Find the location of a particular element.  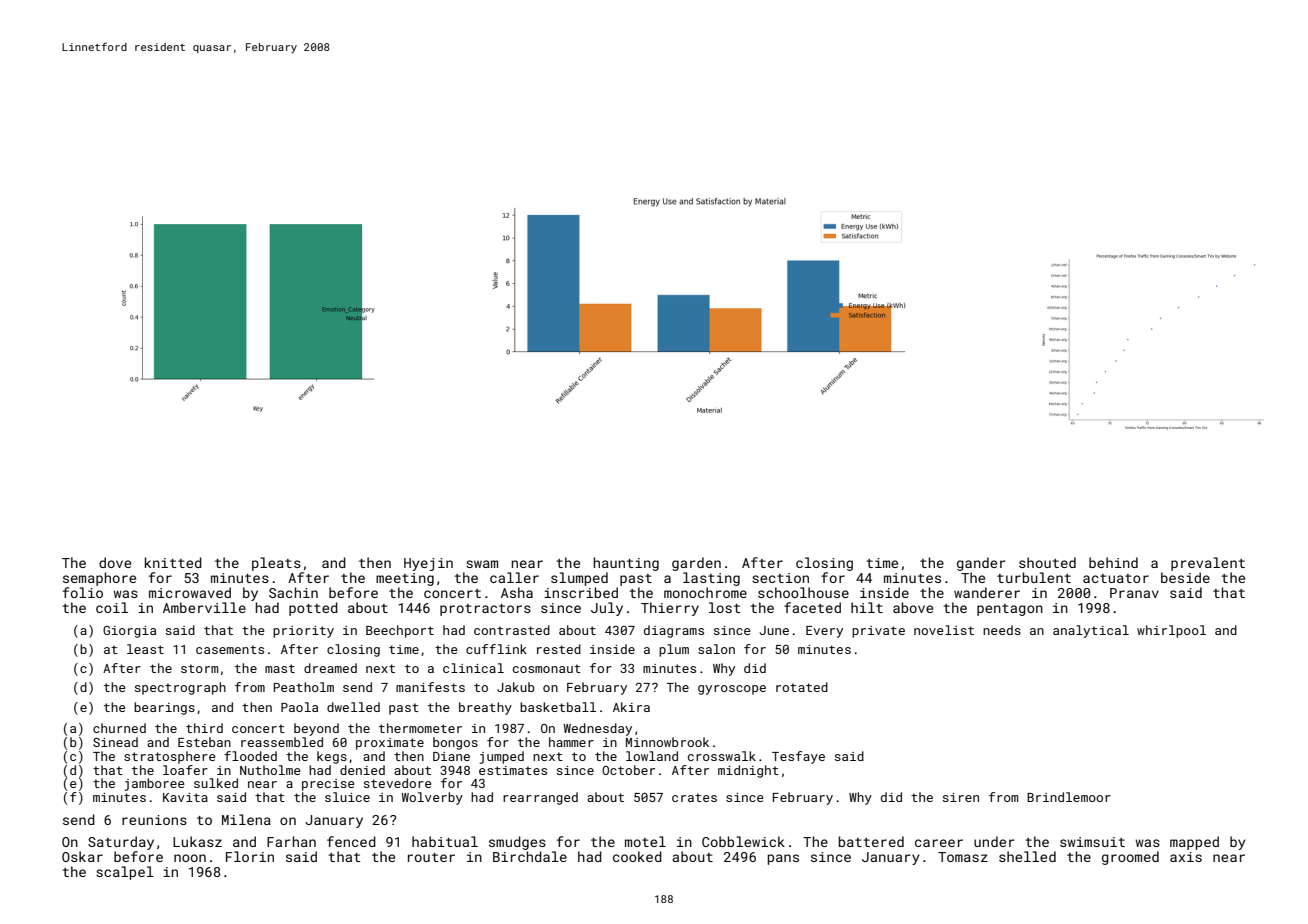

needs is located at coordinates (1002, 630).
